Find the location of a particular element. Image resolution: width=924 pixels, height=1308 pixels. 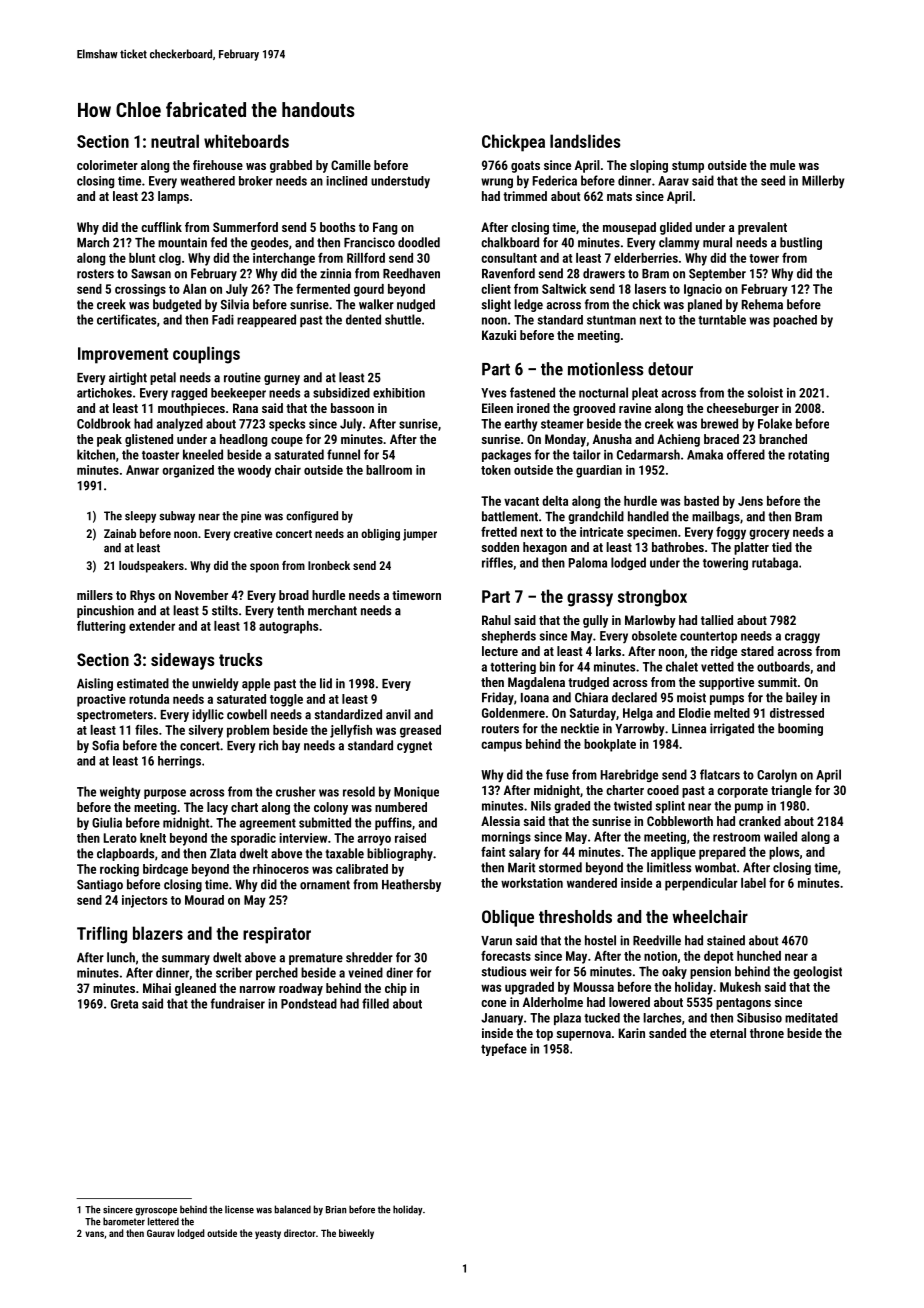

booming is located at coordinates (800, 729).
